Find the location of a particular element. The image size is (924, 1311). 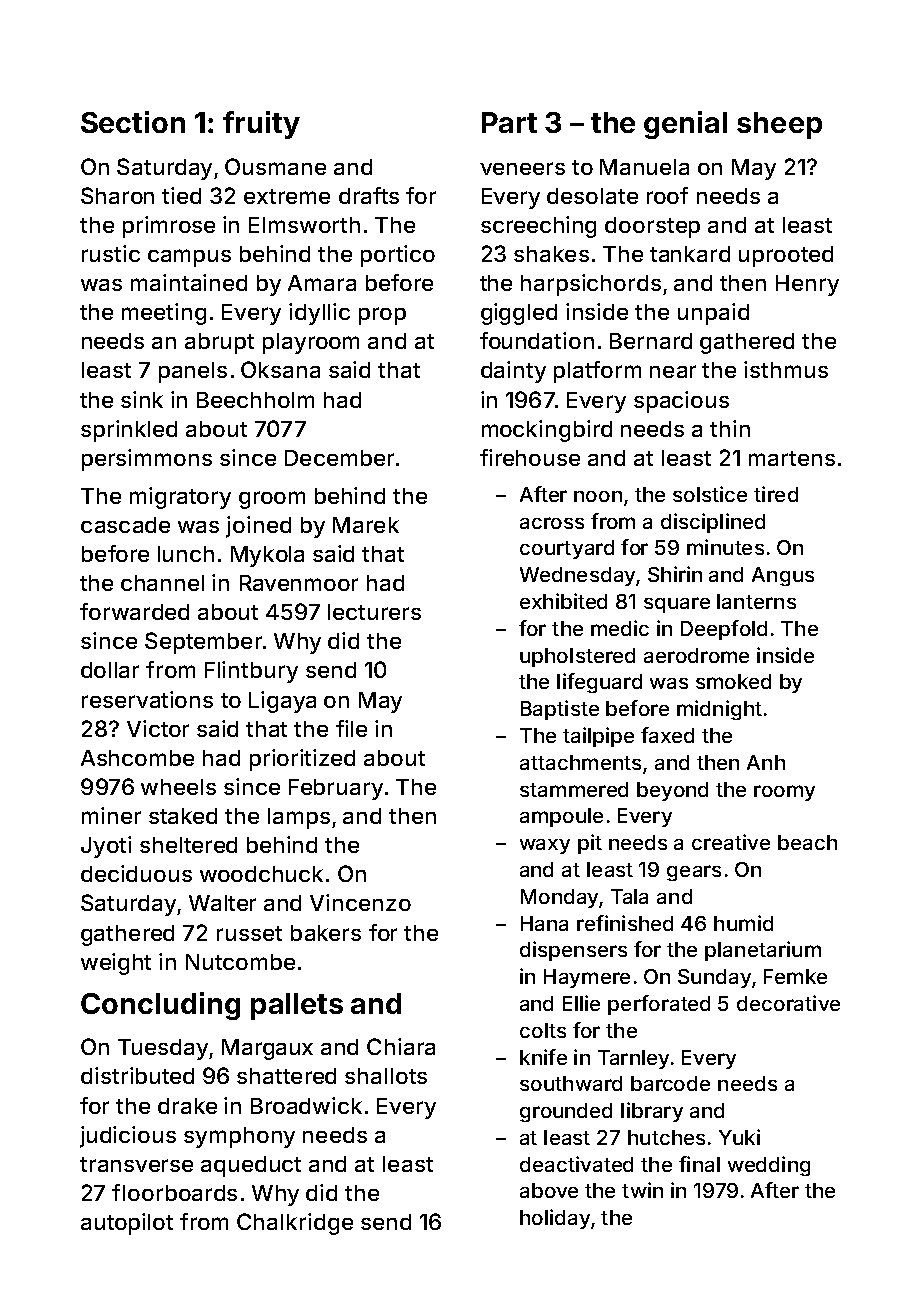

doorstep is located at coordinates (652, 227).
